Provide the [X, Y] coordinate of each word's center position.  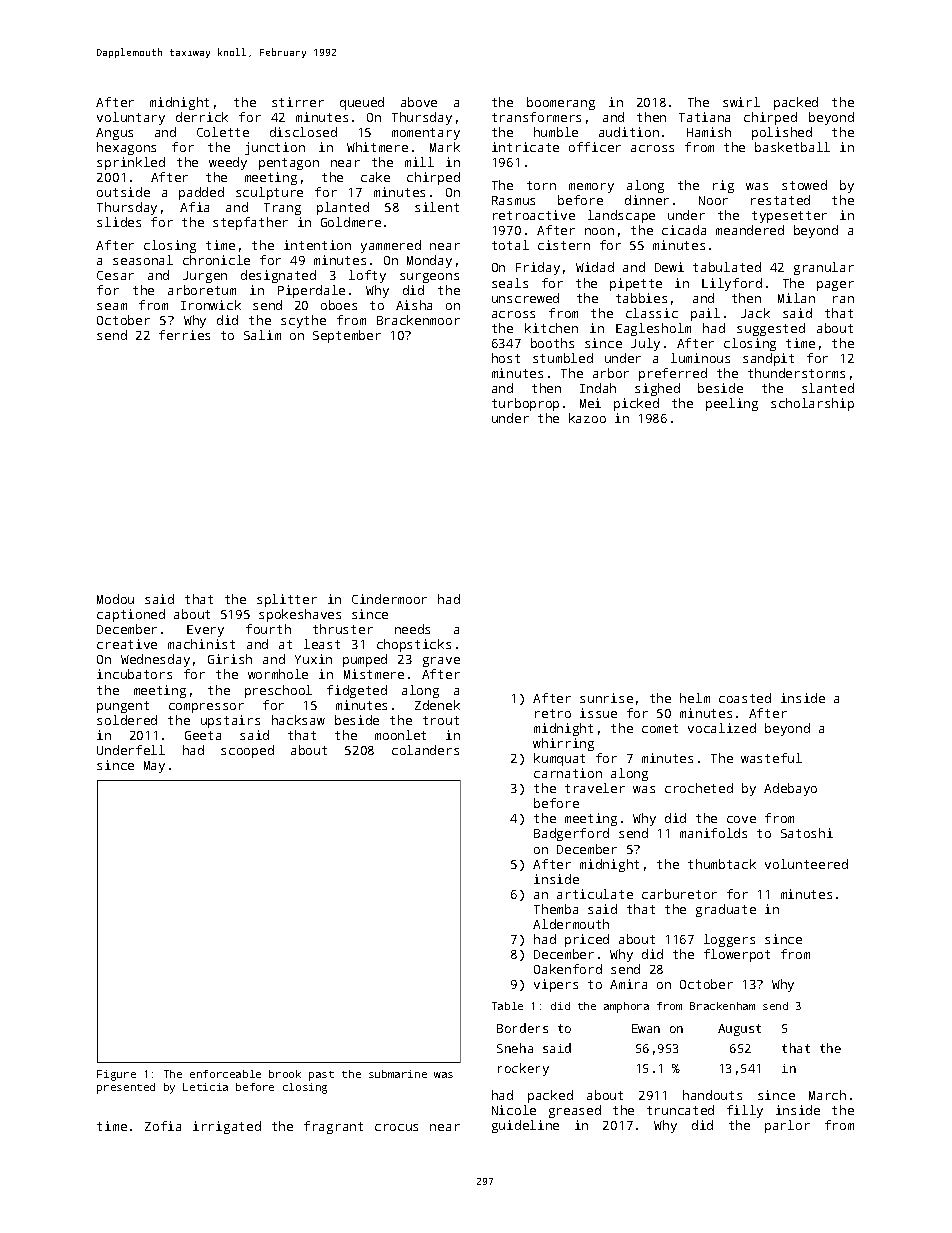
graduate [726, 910]
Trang [282, 209]
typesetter [789, 217]
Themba [556, 909]
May [154, 767]
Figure [116, 1075]
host [506, 358]
